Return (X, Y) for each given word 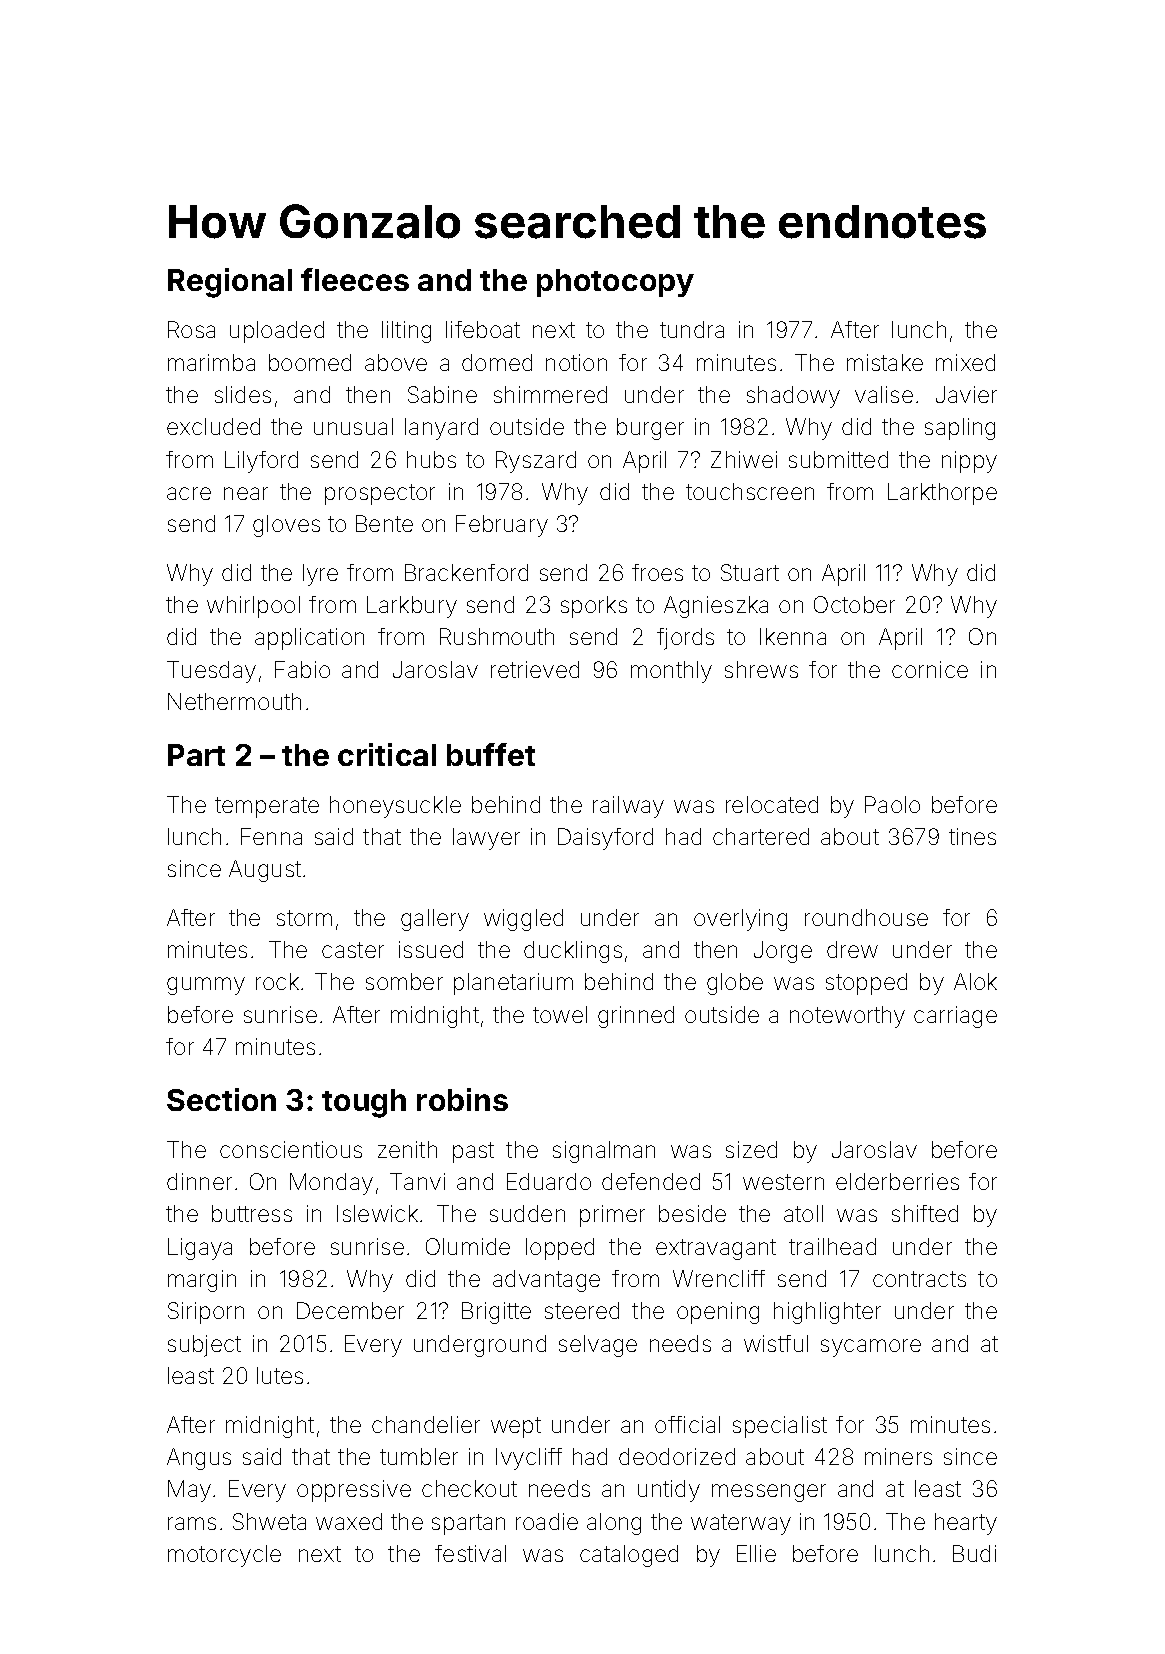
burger (650, 429)
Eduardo (549, 1181)
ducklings (573, 952)
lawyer (486, 839)
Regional (230, 283)
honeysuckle (395, 807)
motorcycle (224, 1556)
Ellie (756, 1553)
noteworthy (847, 1017)
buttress (252, 1213)
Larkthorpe (942, 494)
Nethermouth (234, 701)
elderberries (897, 1181)
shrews (761, 669)
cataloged (629, 1556)
